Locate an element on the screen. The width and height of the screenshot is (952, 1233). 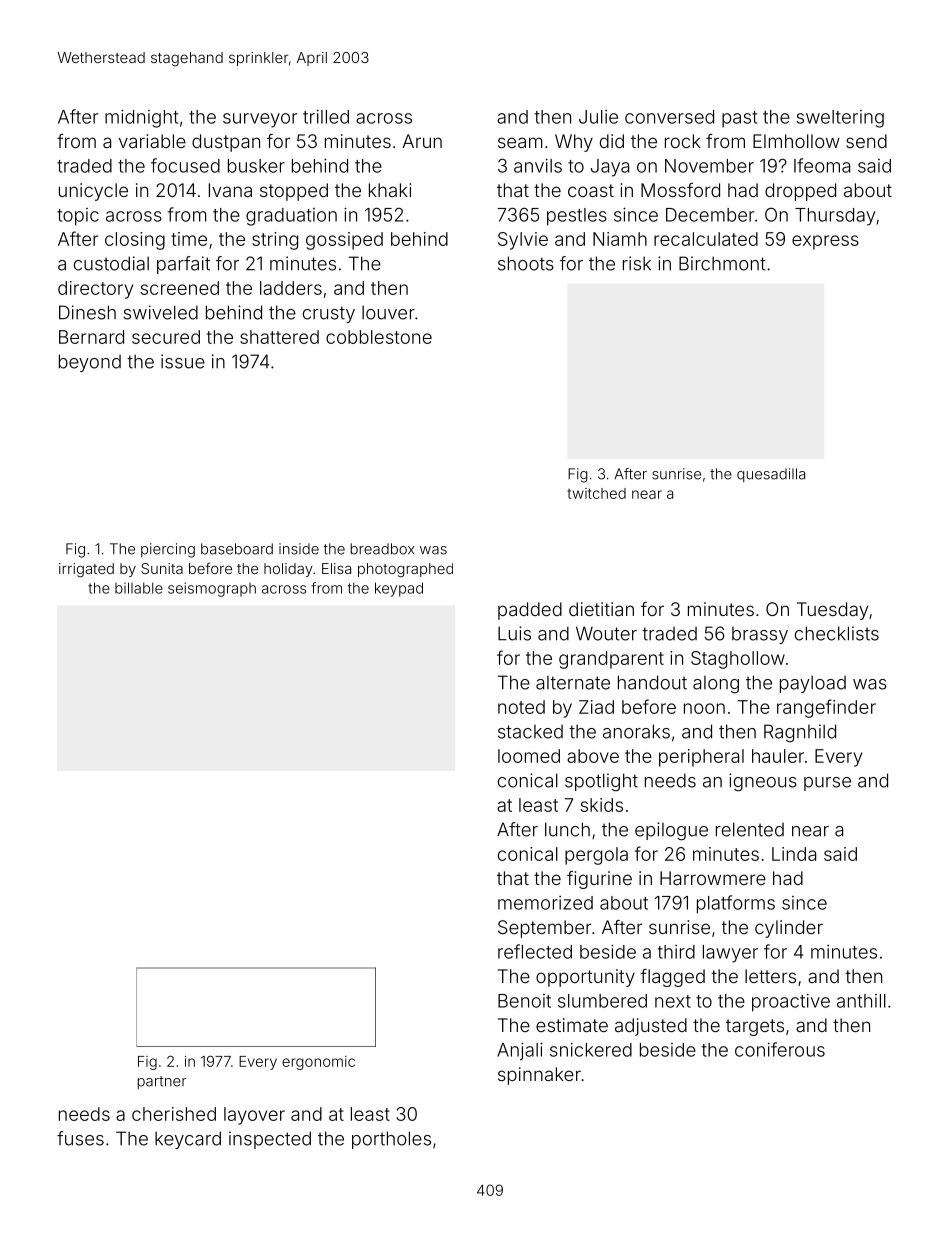
cobblestone is located at coordinates (379, 337).
